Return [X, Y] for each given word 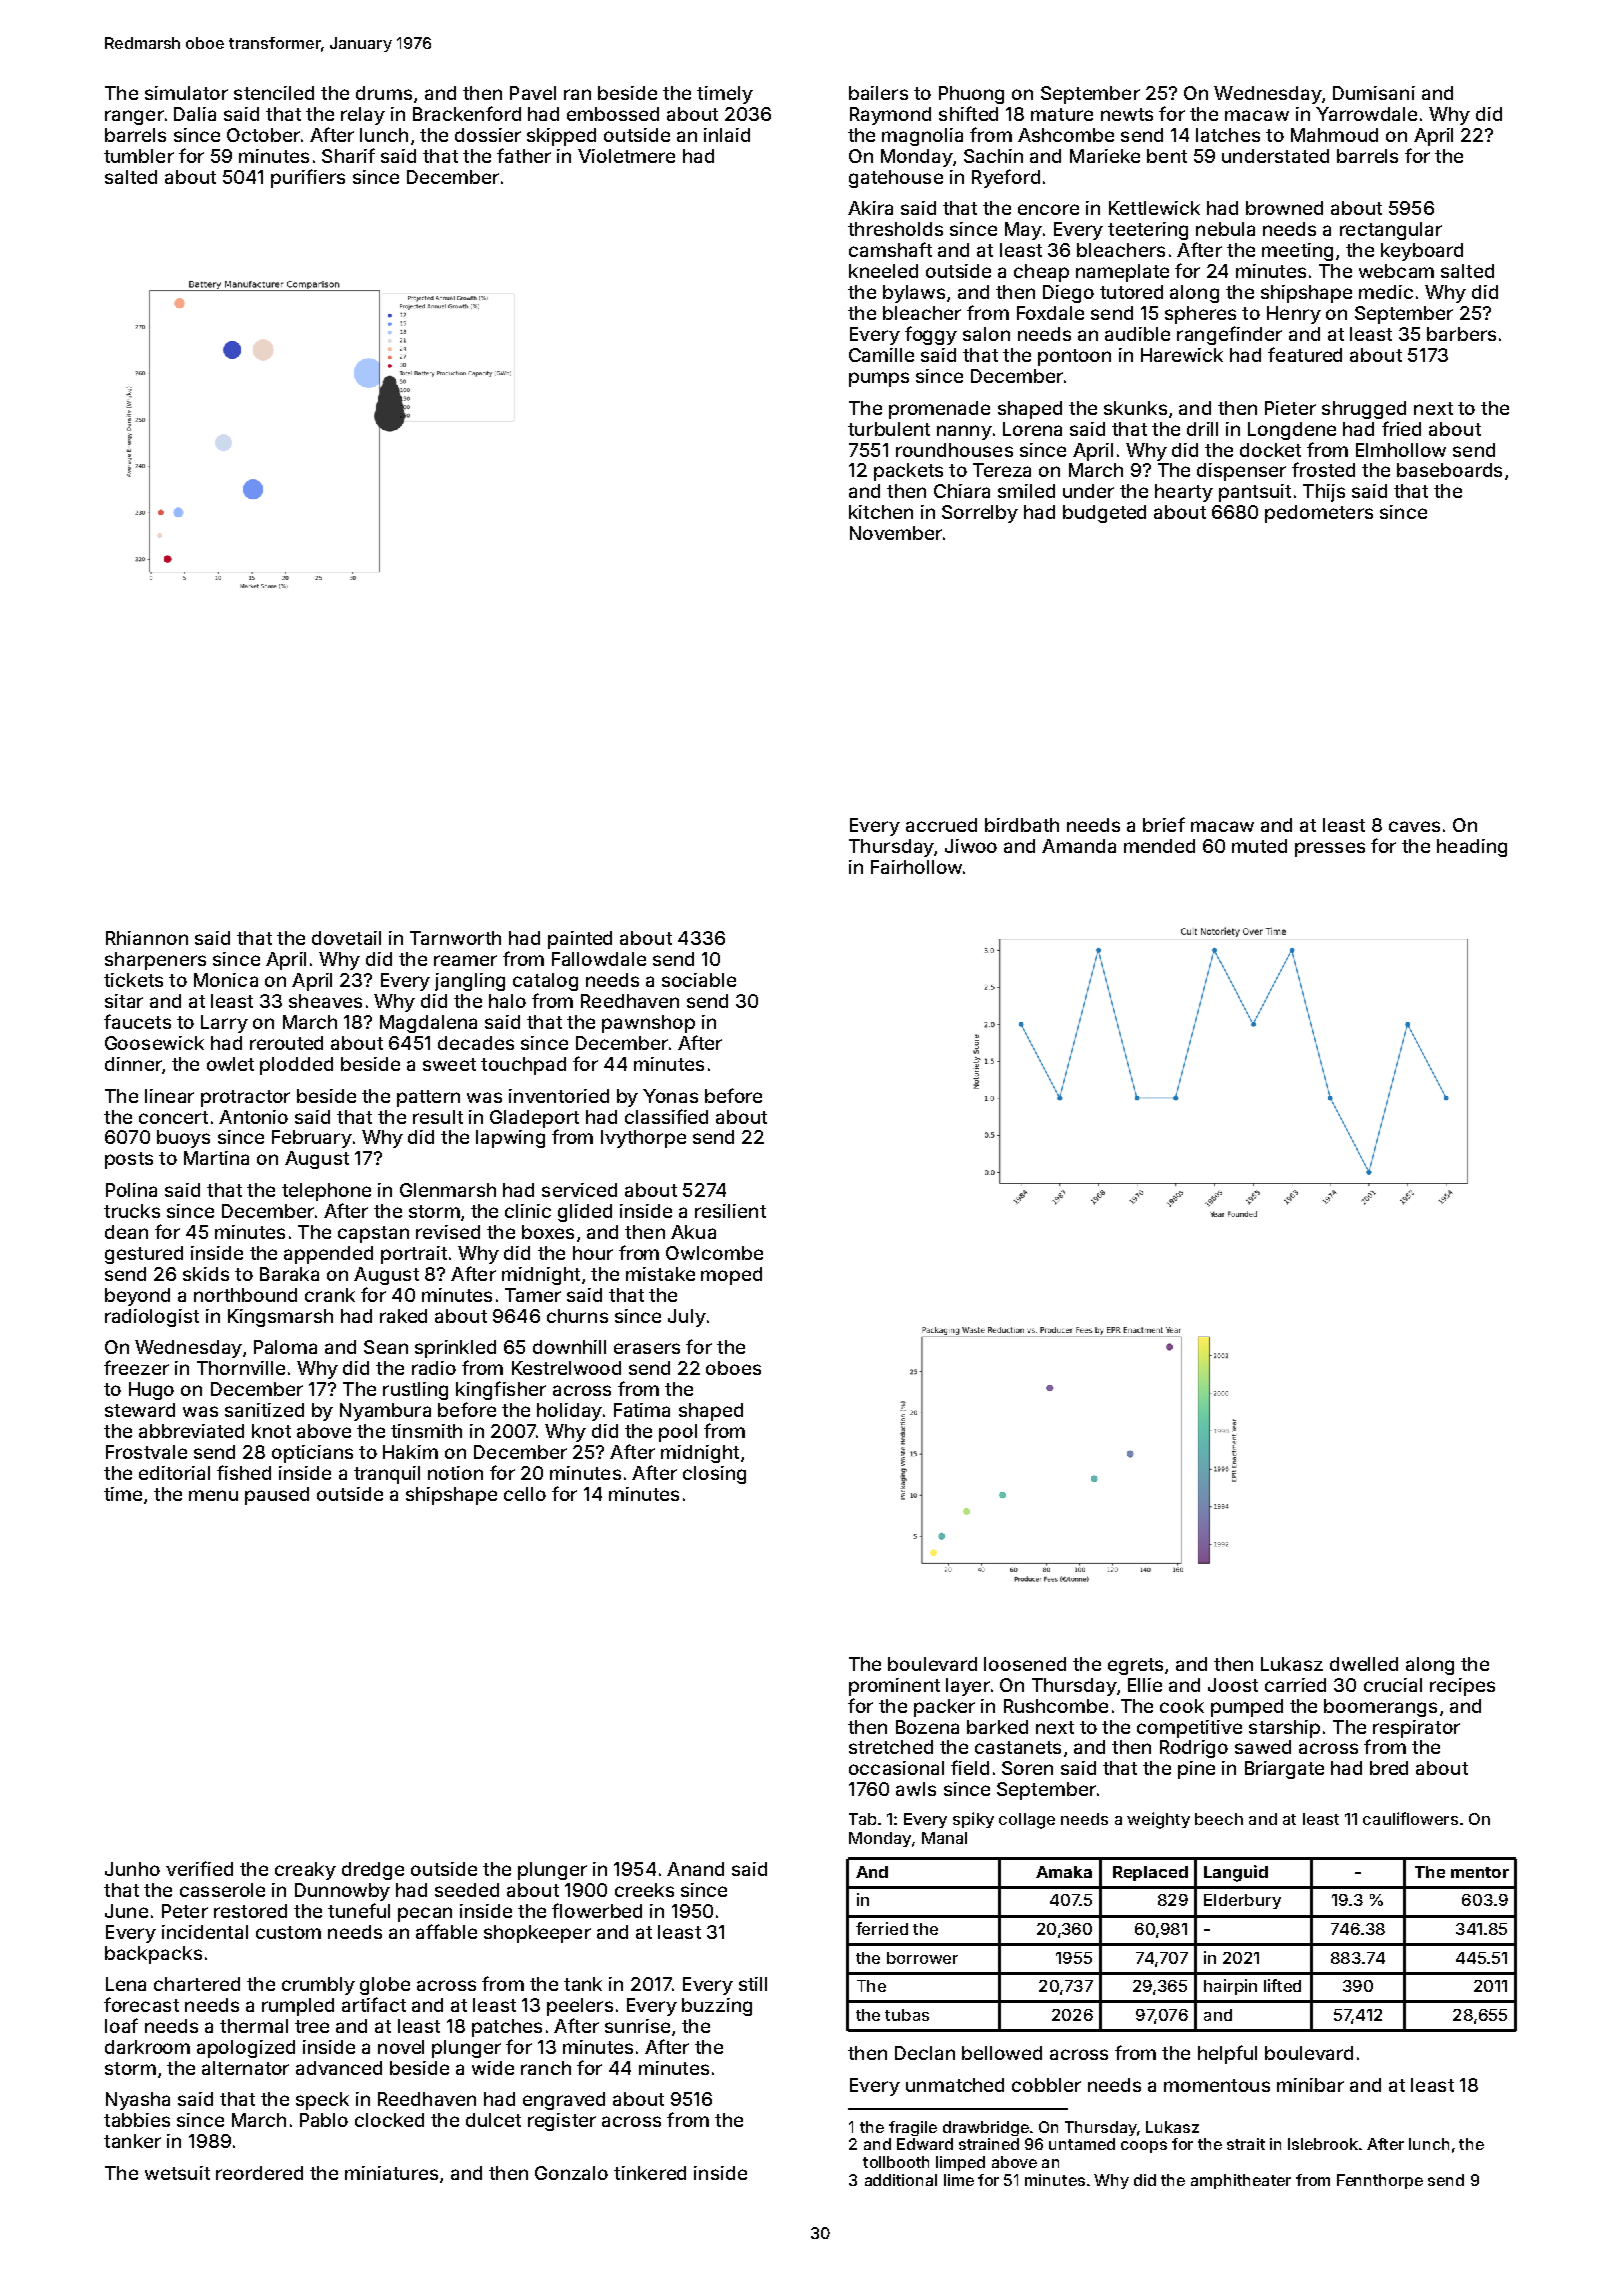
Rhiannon [147, 938]
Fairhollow [916, 867]
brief [1164, 824]
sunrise [637, 2026]
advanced [339, 2068]
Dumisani [1374, 93]
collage [1027, 1821]
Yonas [670, 1096]
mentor [1480, 1872]
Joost [1233, 1685]
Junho [132, 1869]
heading [1472, 848]
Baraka [289, 1274]
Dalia [195, 114]
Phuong [971, 95]
